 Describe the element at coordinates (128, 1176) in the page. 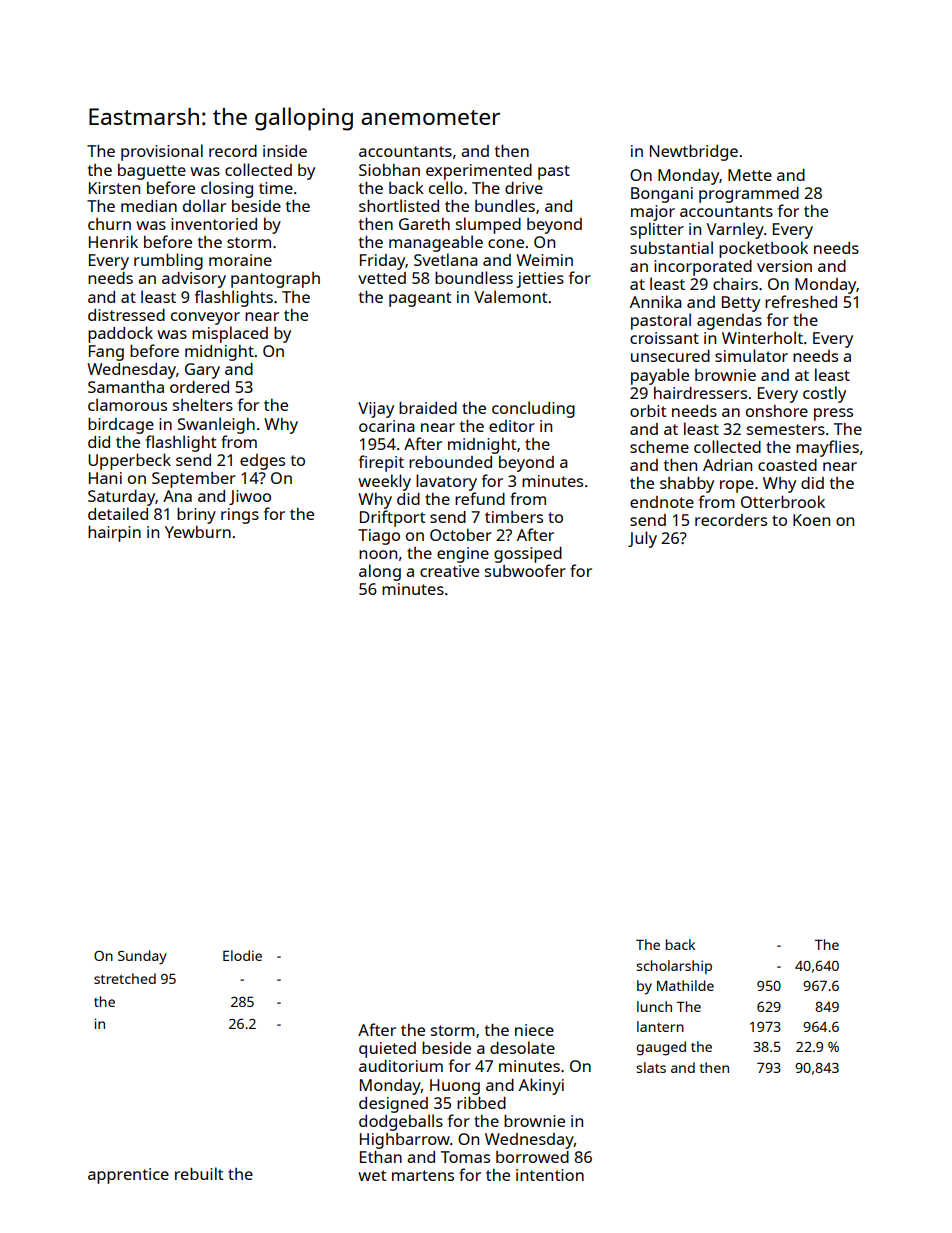

I see `apprentice` at that location.
